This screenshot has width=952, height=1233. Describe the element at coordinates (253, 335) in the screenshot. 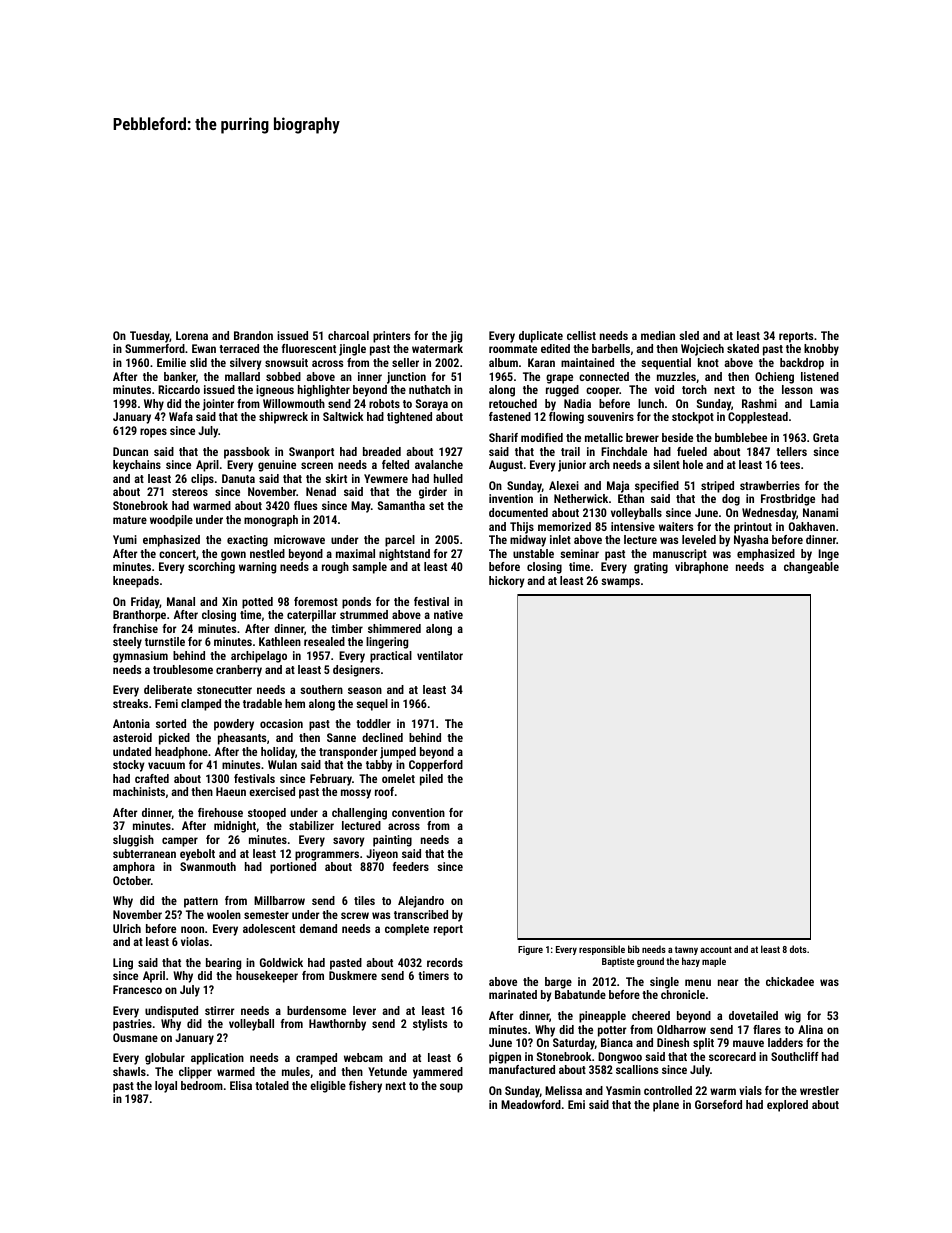

I see `Brandon` at that location.
